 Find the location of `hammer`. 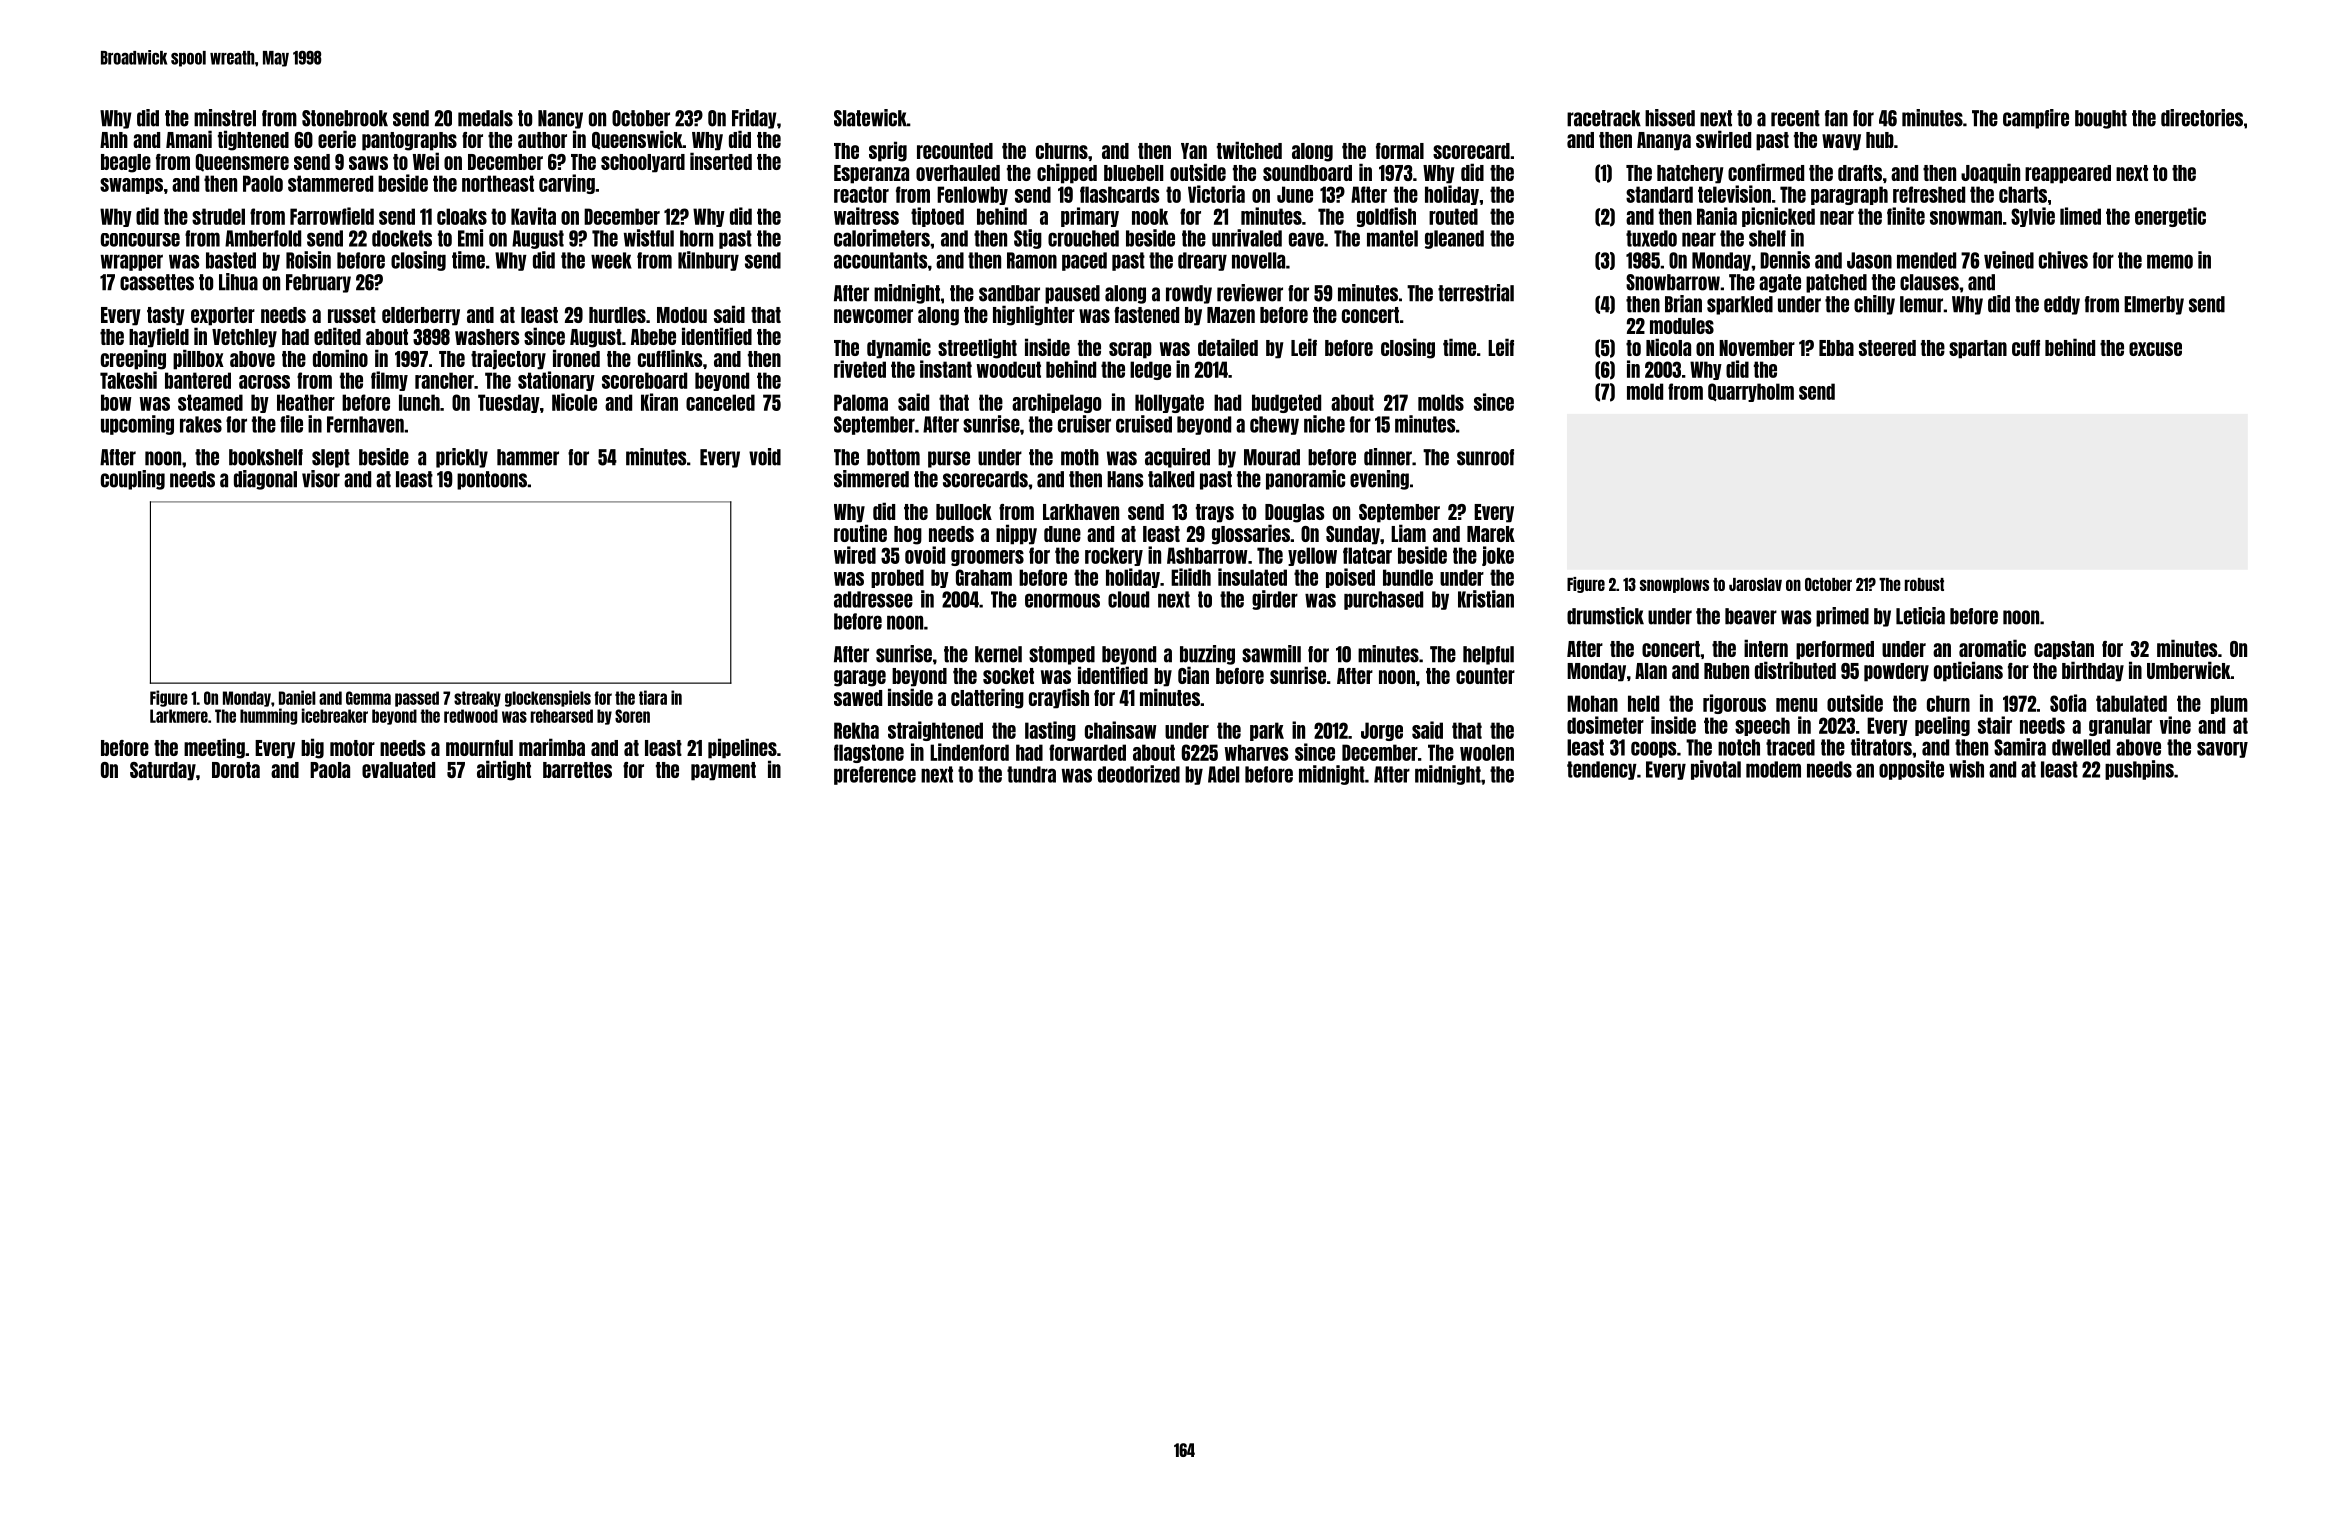

hammer is located at coordinates (528, 457).
